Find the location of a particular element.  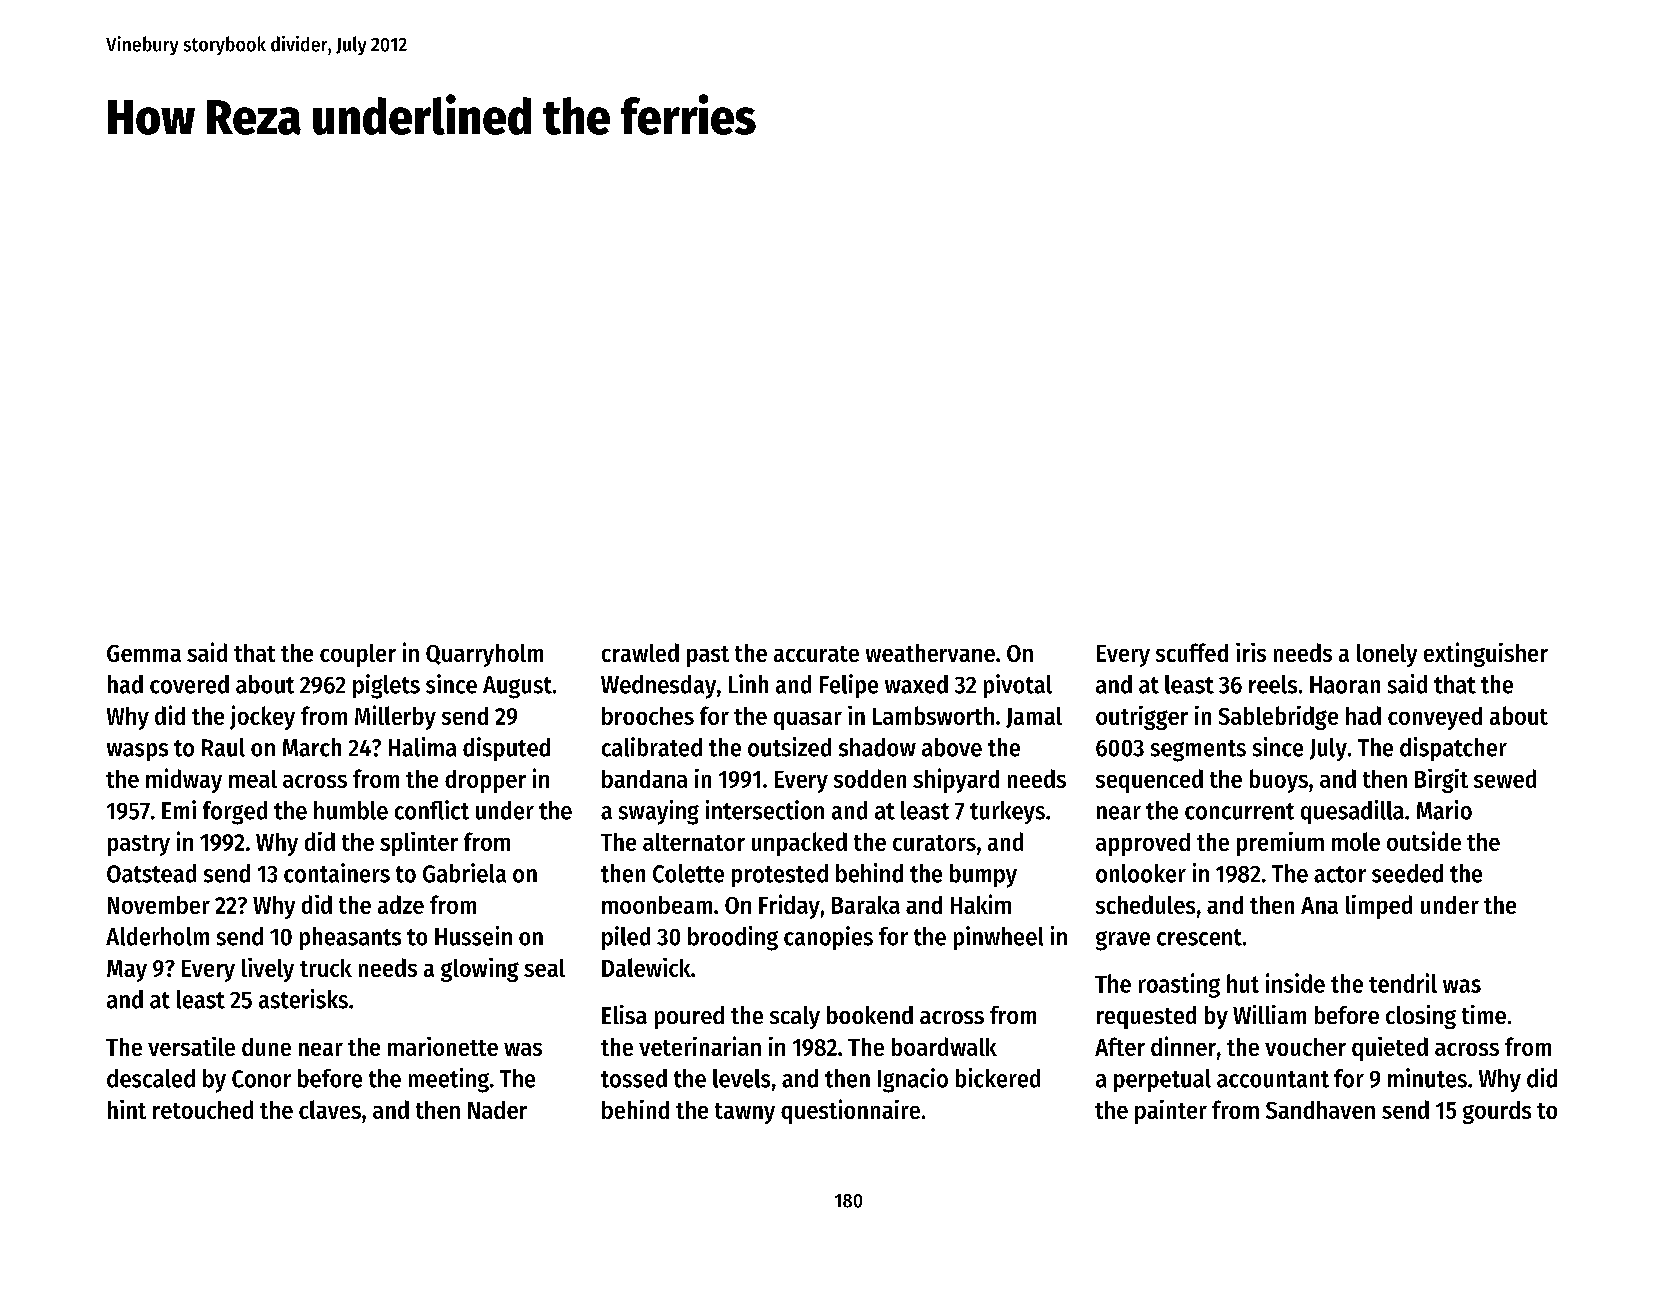

Sandhaven is located at coordinates (1320, 1110).
